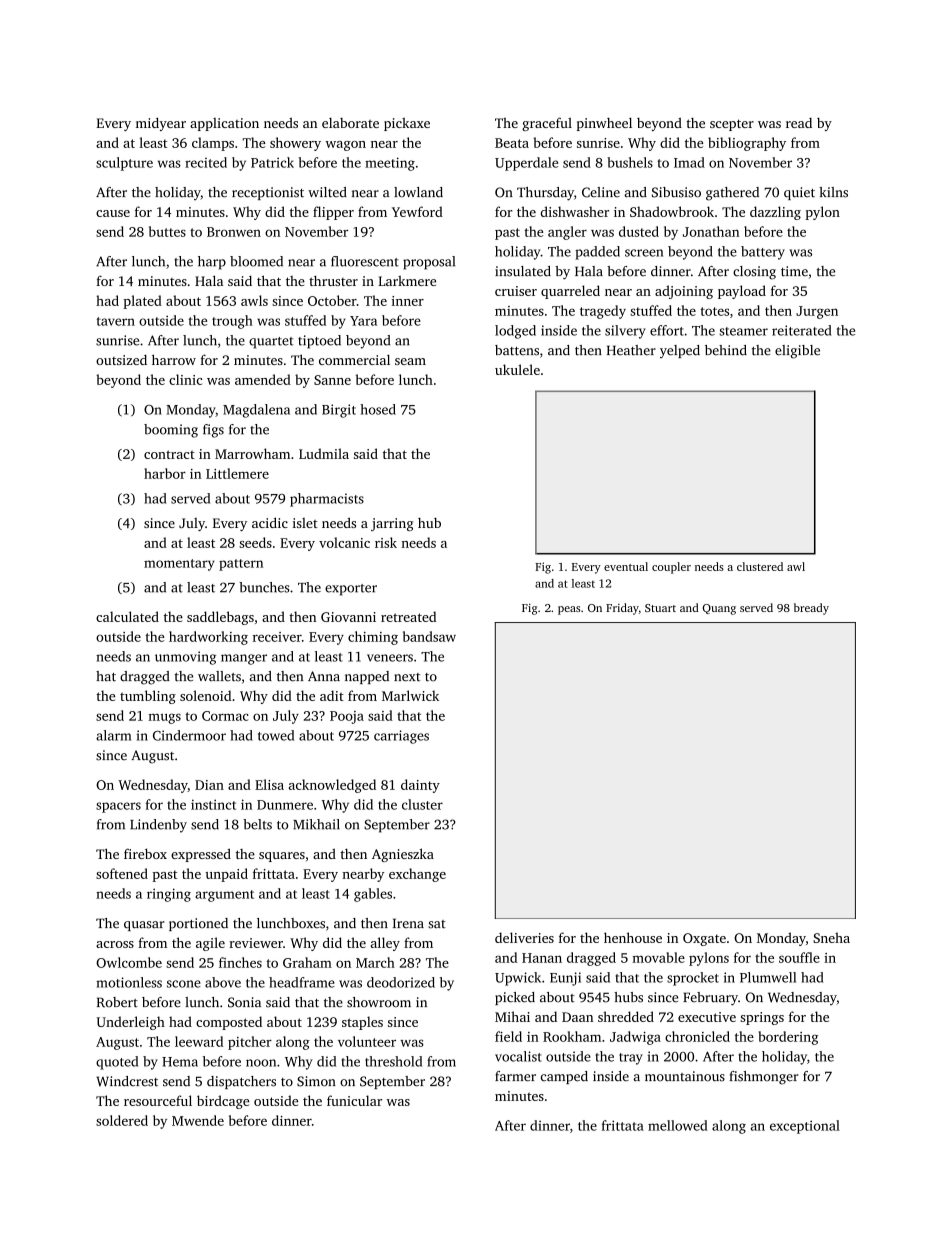 The height and width of the screenshot is (1233, 952). What do you see at coordinates (420, 786) in the screenshot?
I see `dainty` at bounding box center [420, 786].
